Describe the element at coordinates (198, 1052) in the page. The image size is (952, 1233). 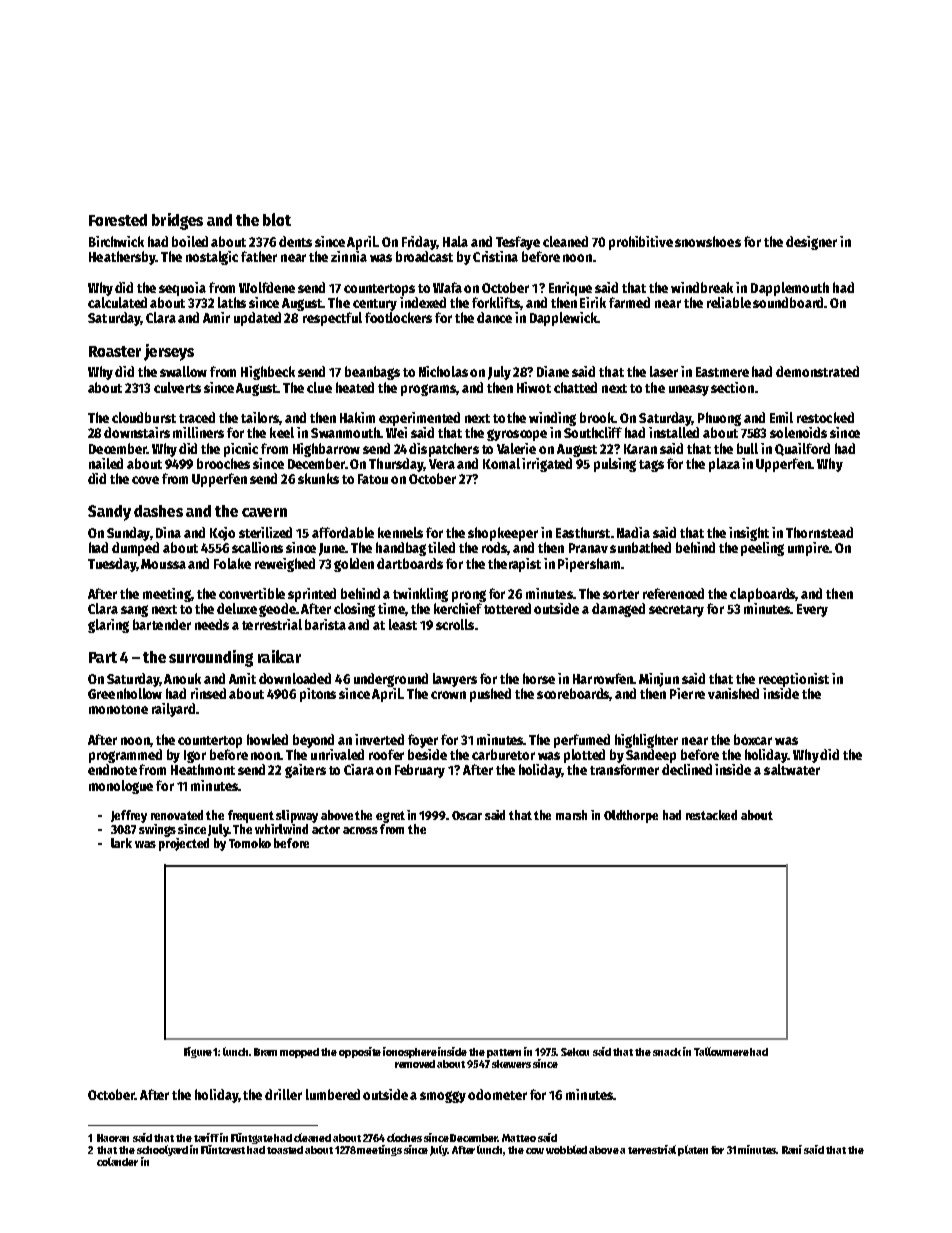
I see `Figure` at that location.
